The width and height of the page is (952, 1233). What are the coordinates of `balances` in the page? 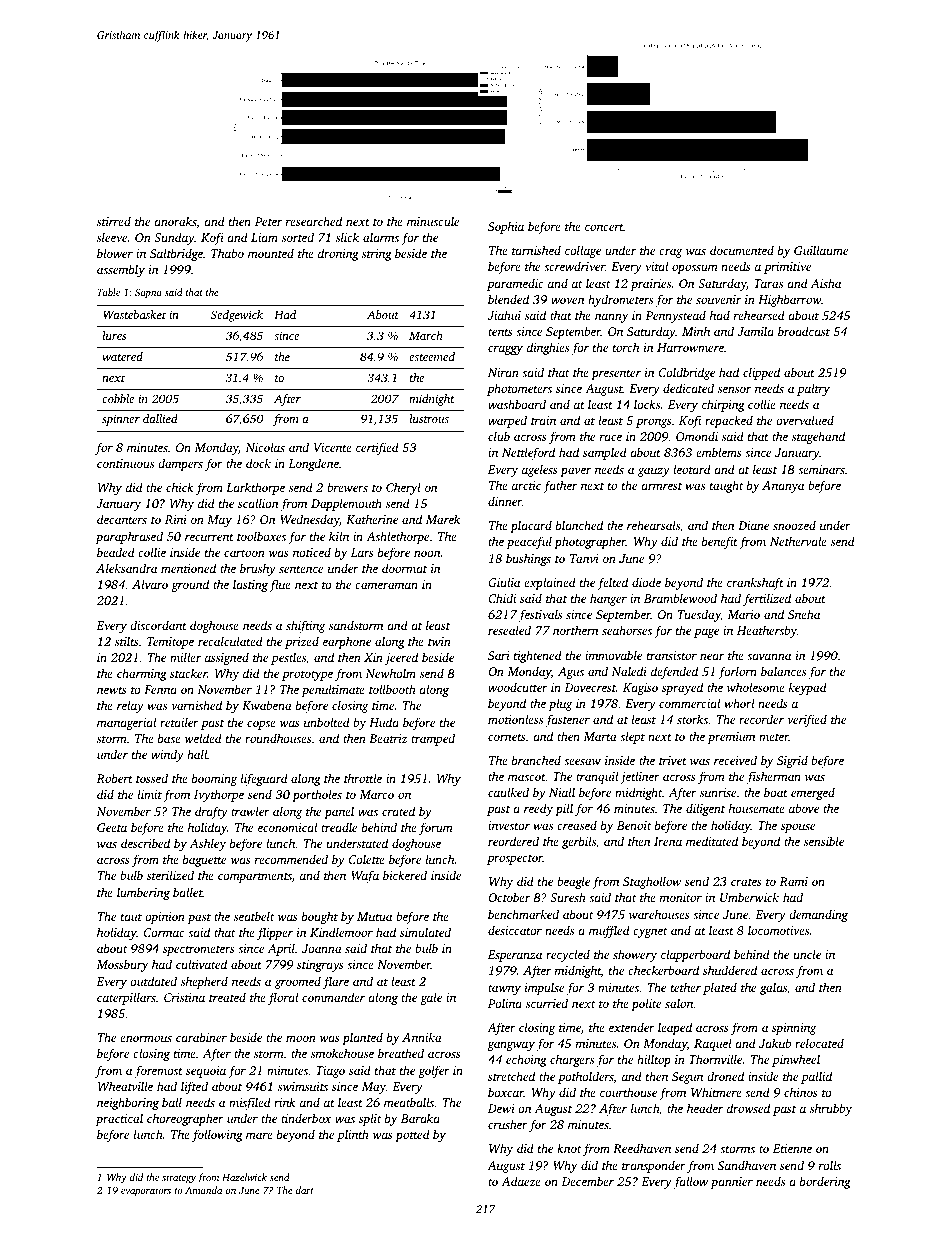 It's located at (783, 671).
